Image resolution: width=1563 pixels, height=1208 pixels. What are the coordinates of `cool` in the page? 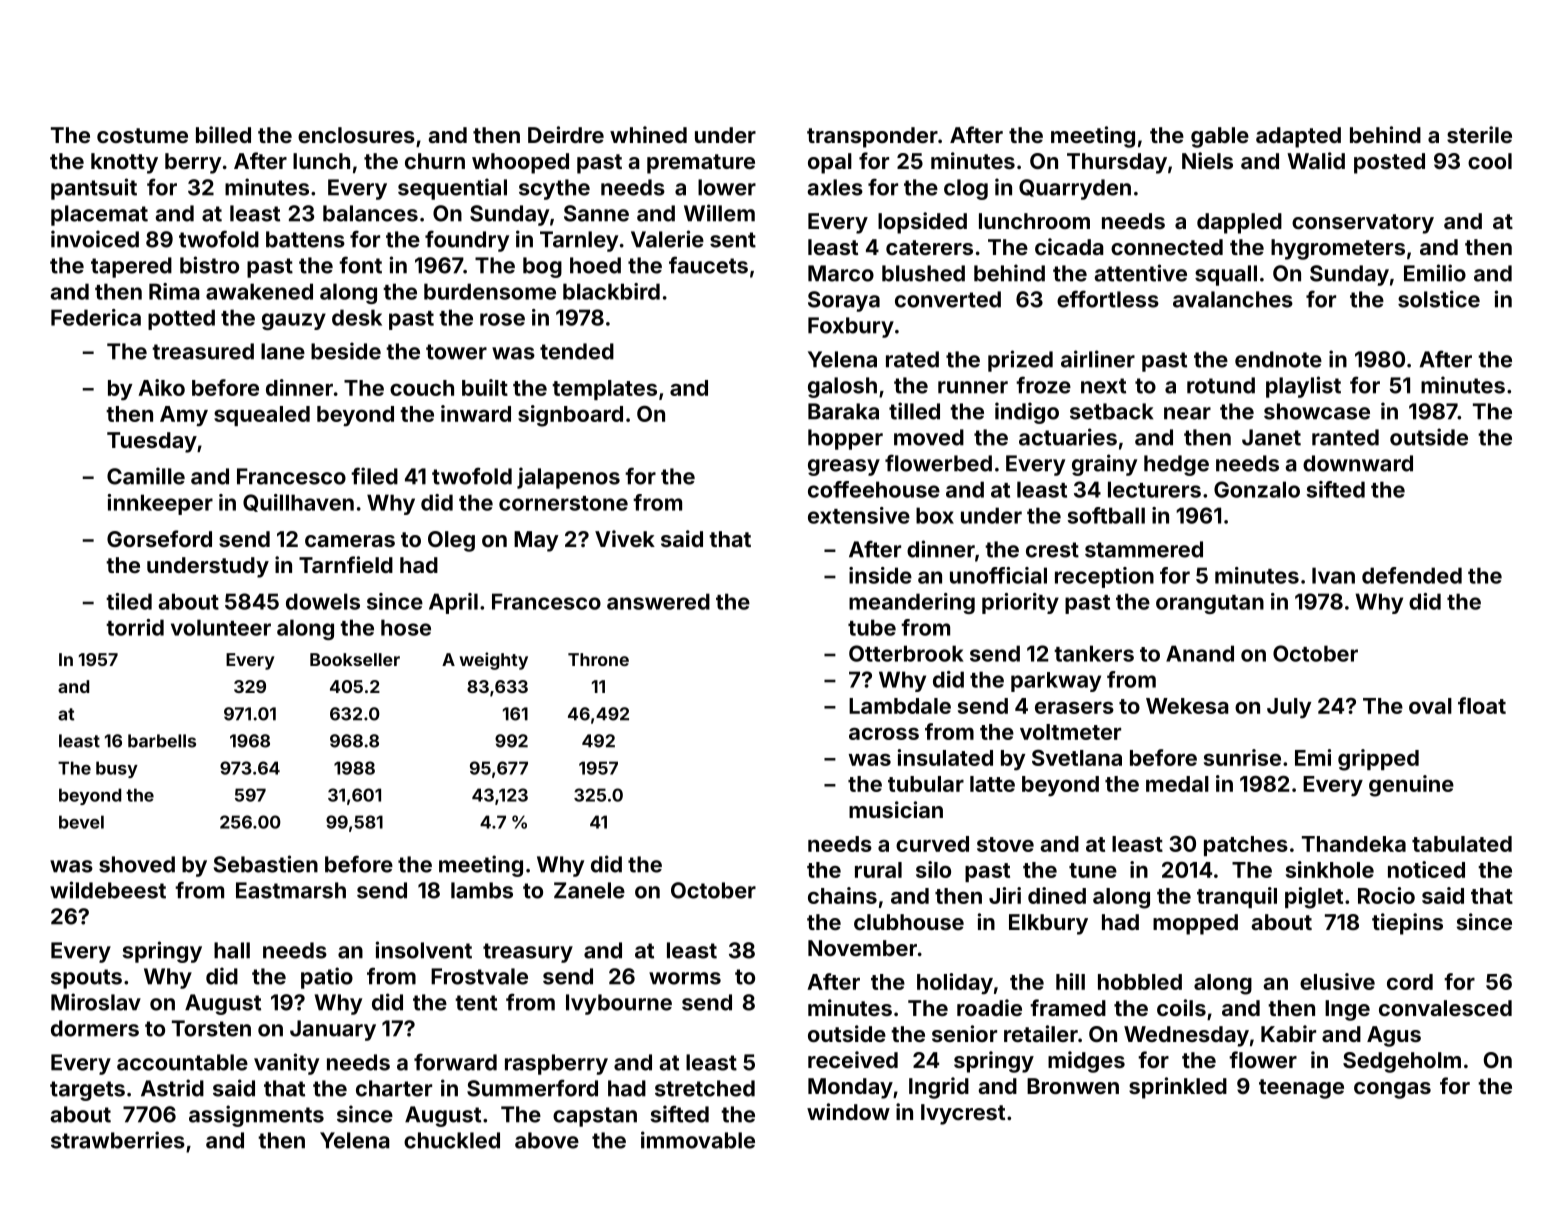 It's located at (1490, 161).
